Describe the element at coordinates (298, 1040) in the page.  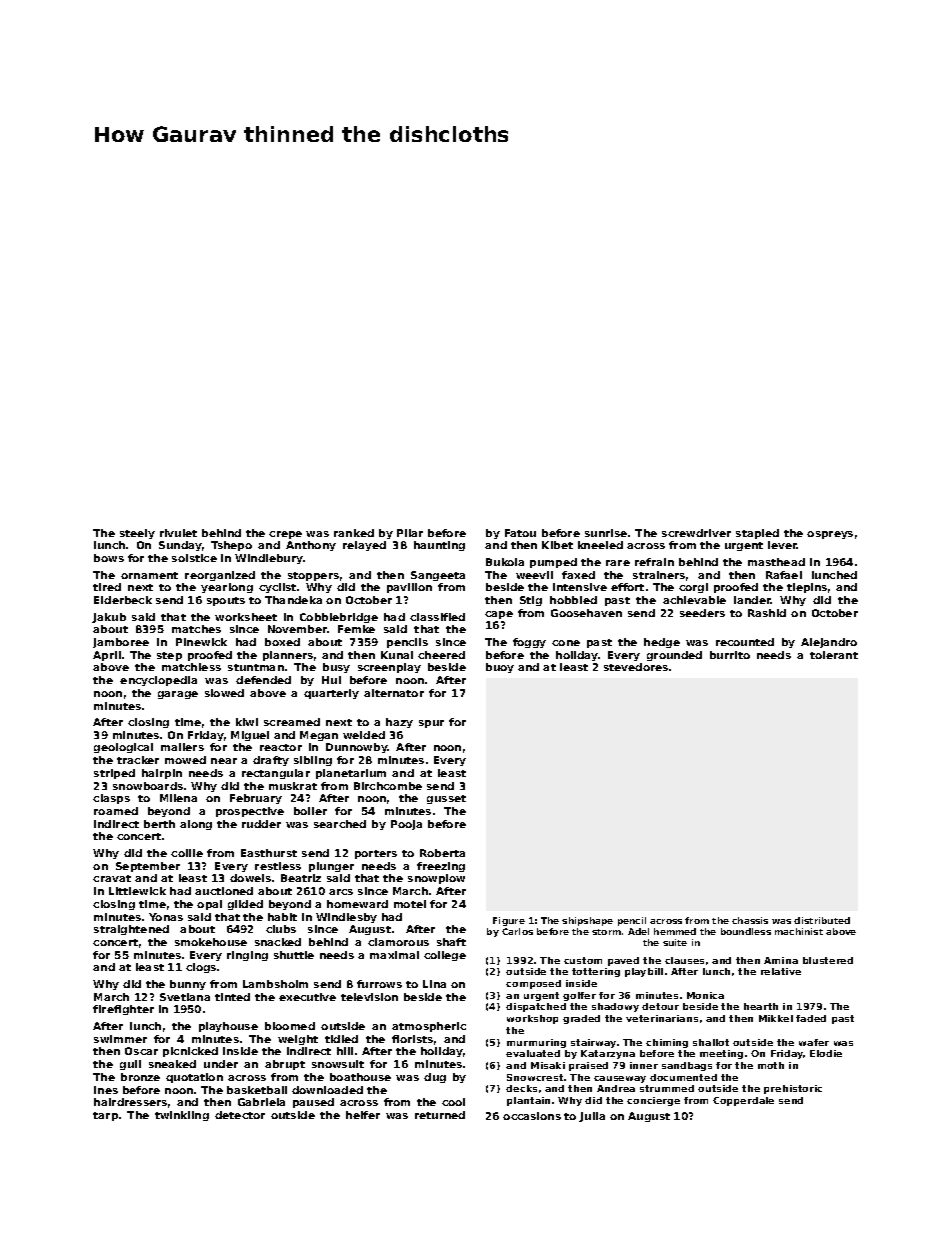
I see `weight` at that location.
